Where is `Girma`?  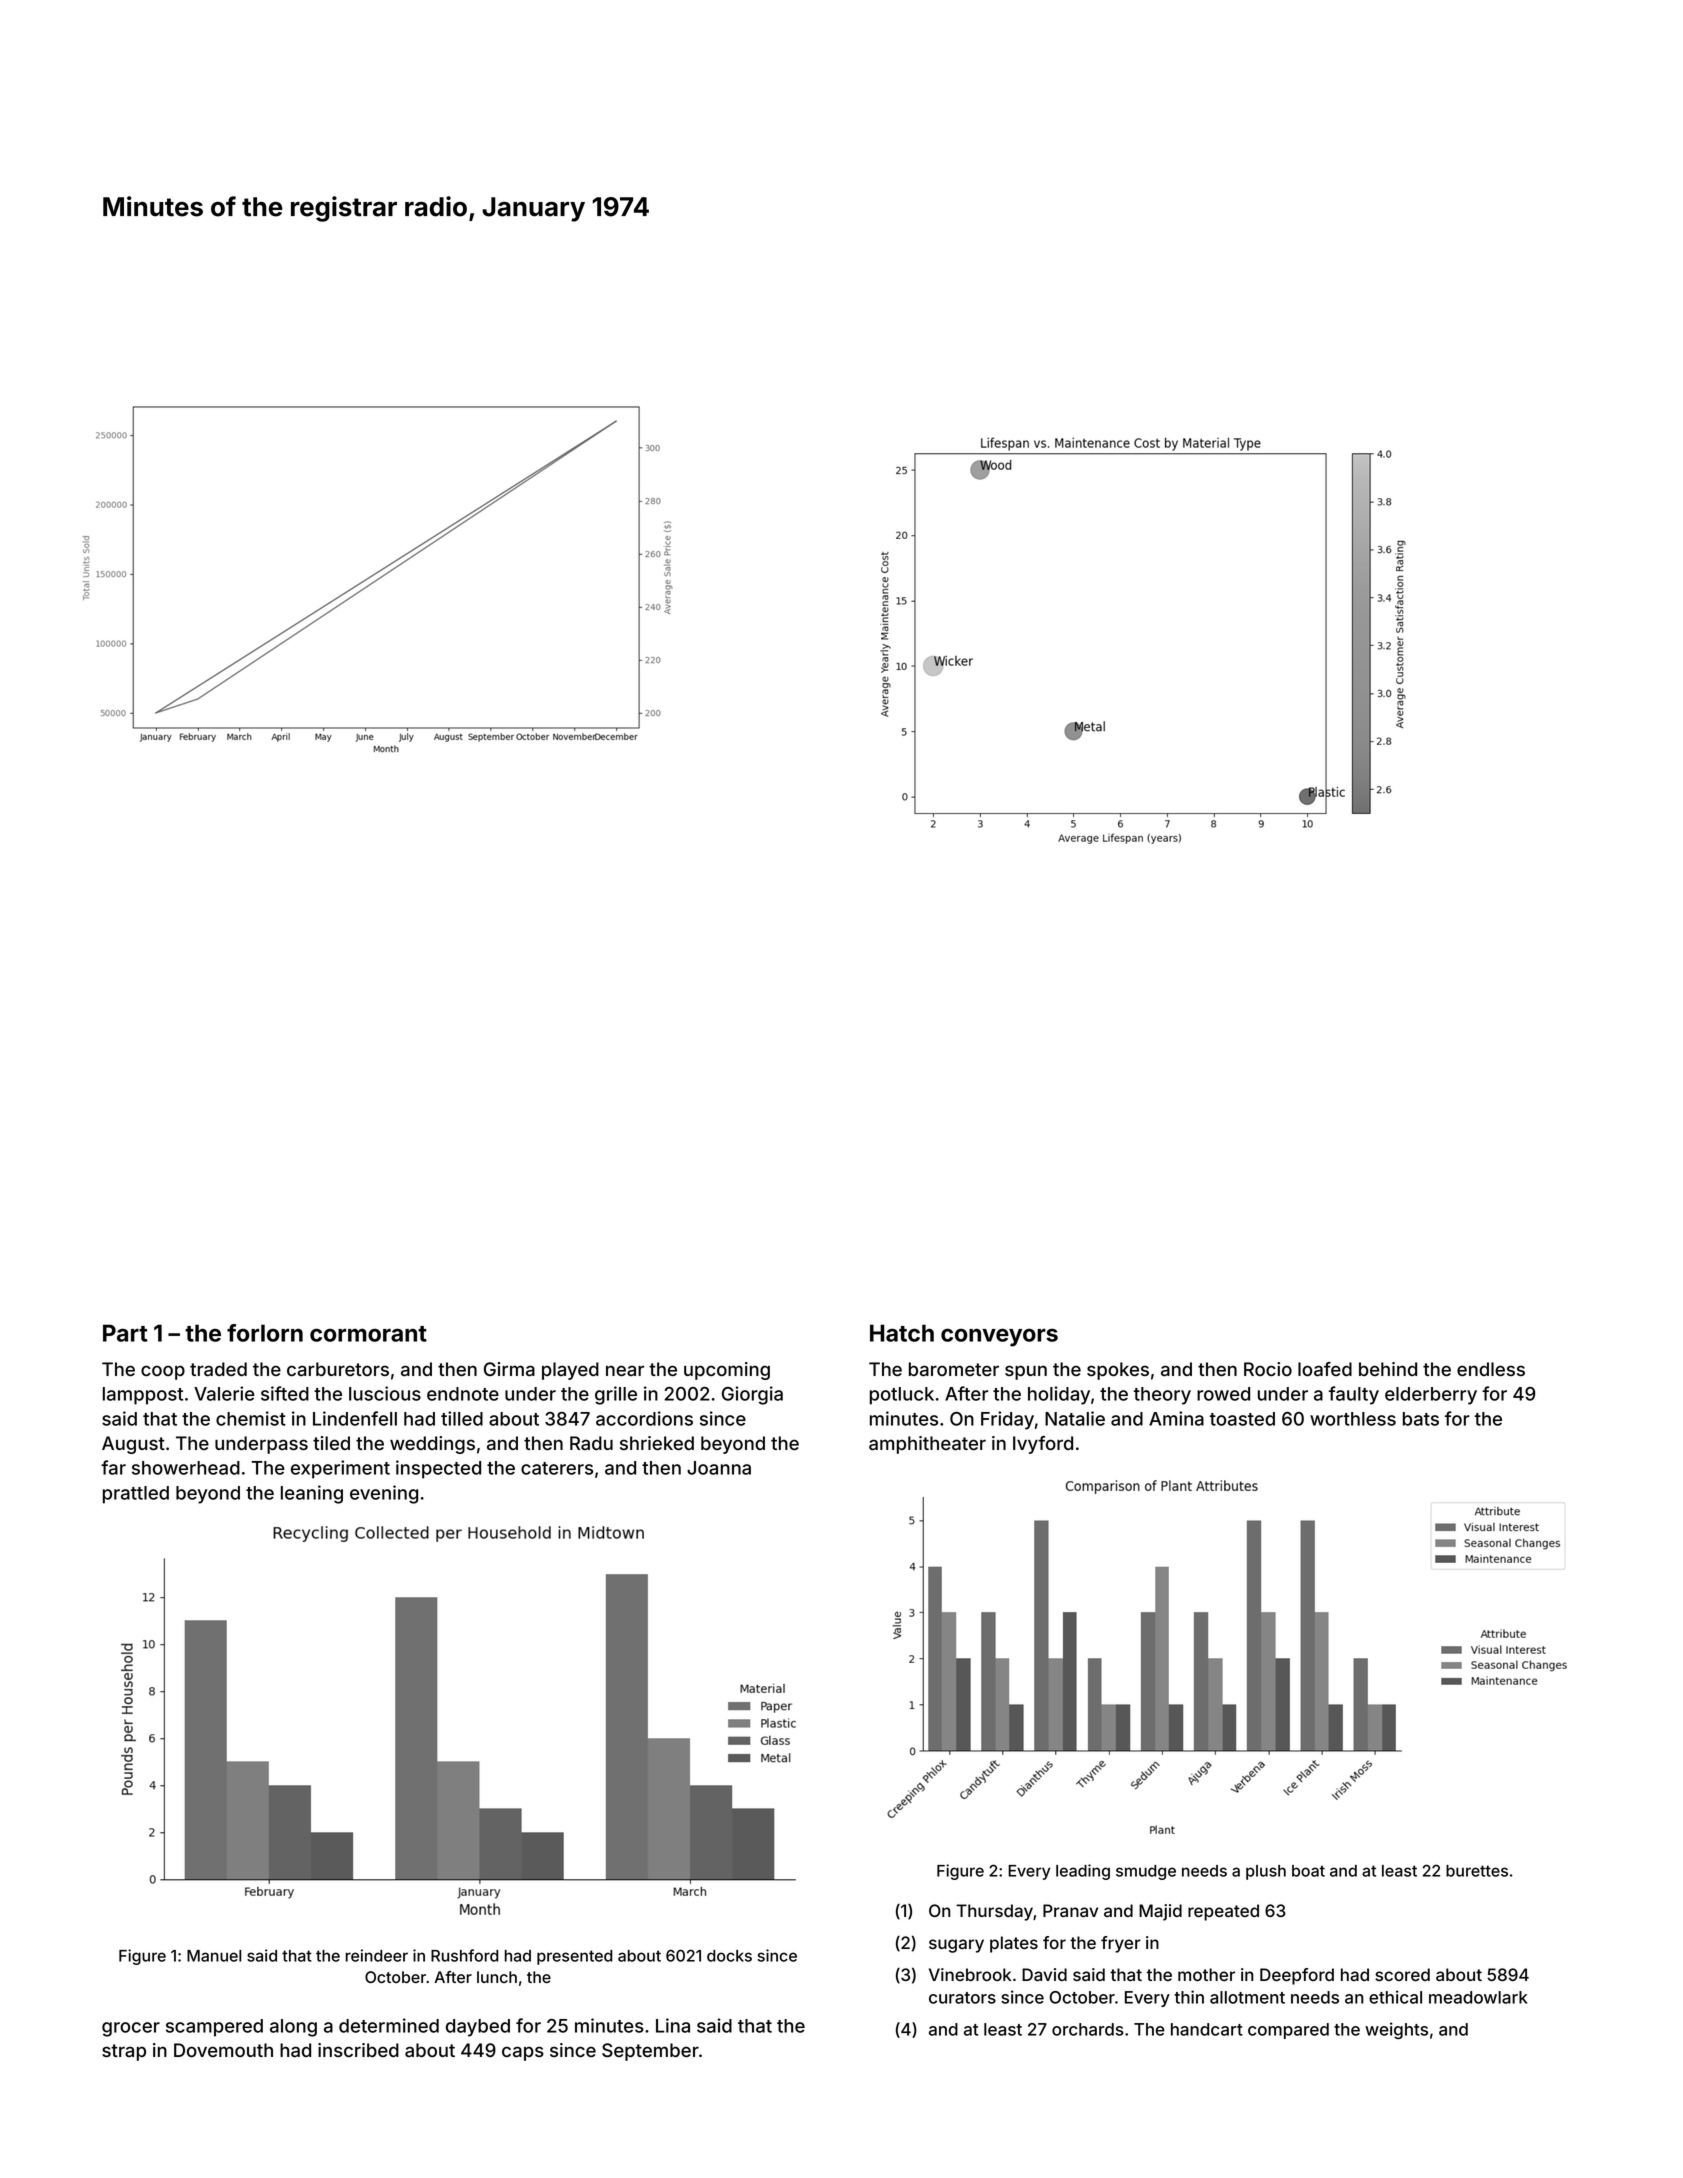
Girma is located at coordinates (509, 1369).
